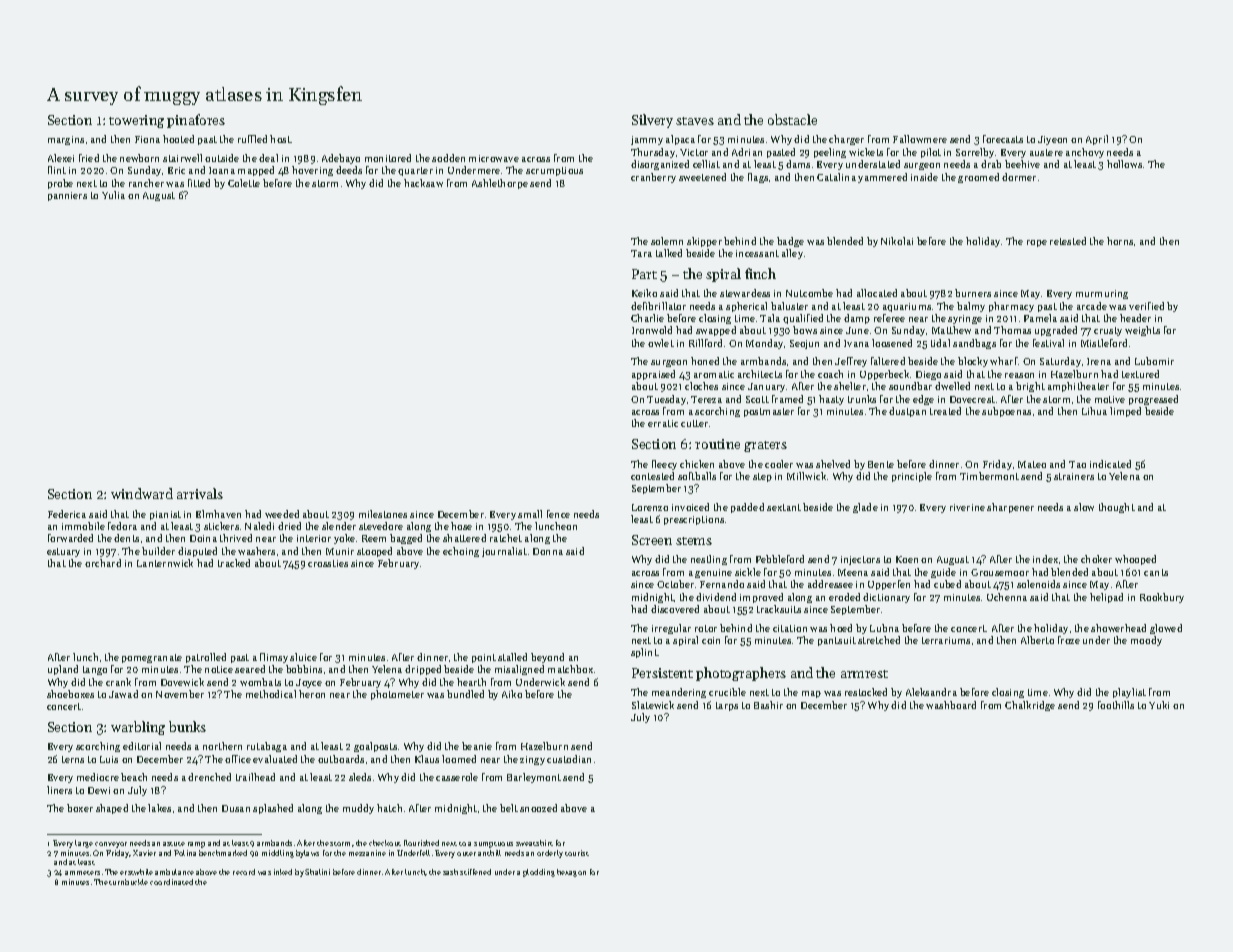  I want to click on coordinated, so click(171, 882).
